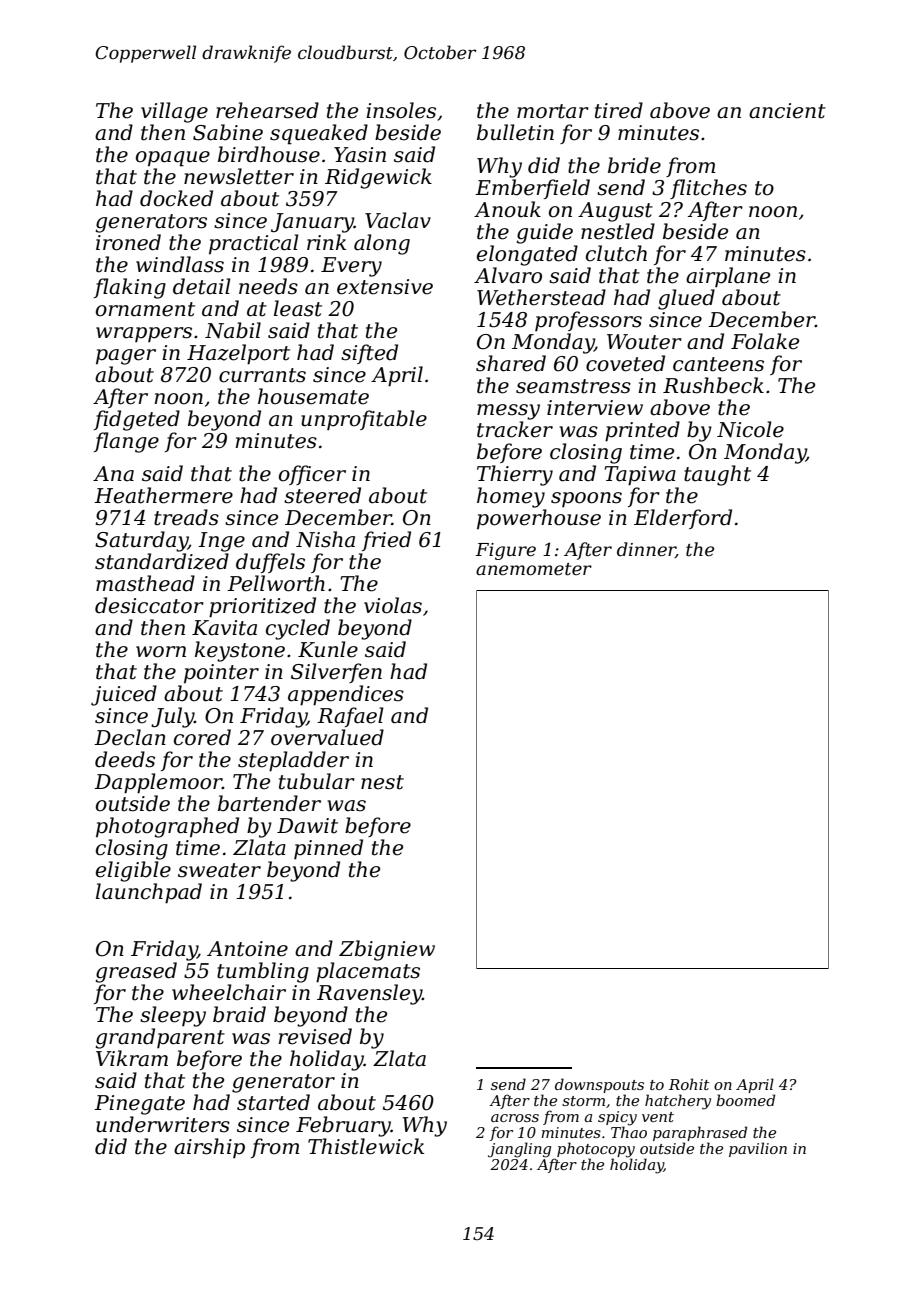 The image size is (924, 1311). I want to click on Thistlewick, so click(366, 1146).
